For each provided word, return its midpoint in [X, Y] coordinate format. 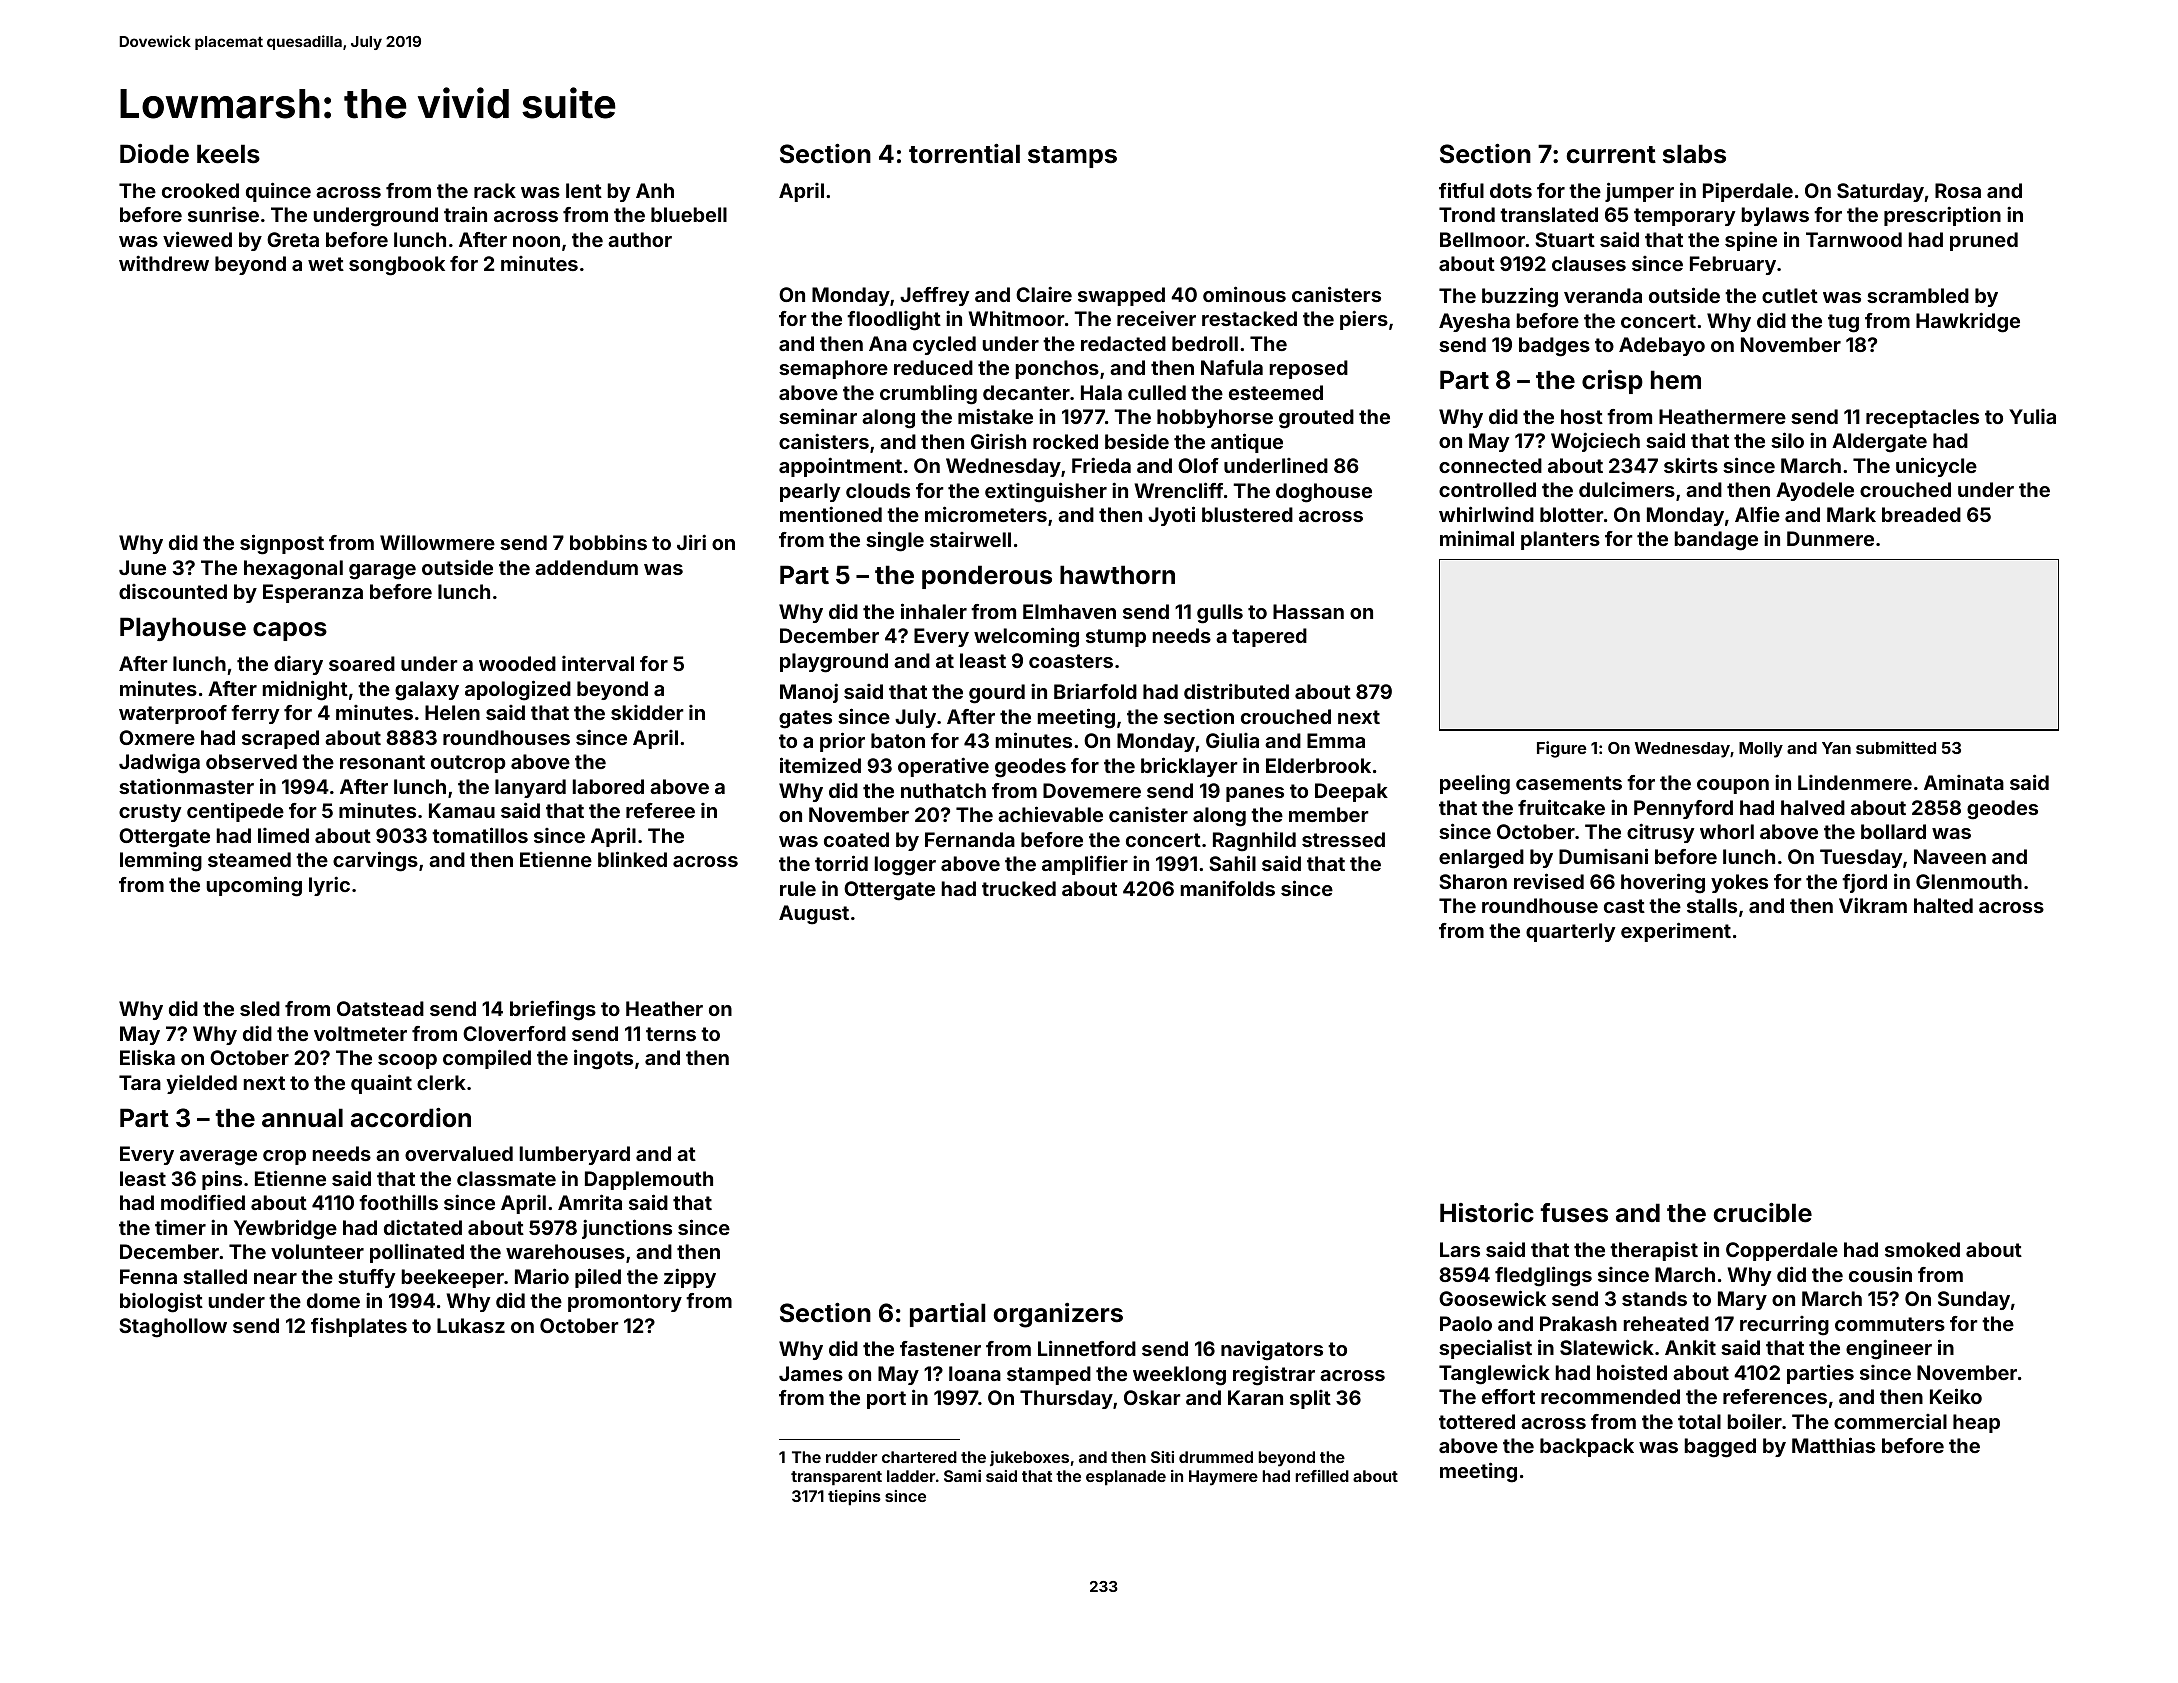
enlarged [1481, 859]
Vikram [1873, 905]
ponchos [1057, 369]
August [814, 915]
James [811, 1373]
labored [608, 786]
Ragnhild [1254, 842]
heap [1976, 1423]
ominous [1244, 294]
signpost [282, 544]
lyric [329, 886]
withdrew [164, 263]
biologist [161, 1302]
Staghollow [173, 1328]
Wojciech [1595, 442]
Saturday [1880, 192]
